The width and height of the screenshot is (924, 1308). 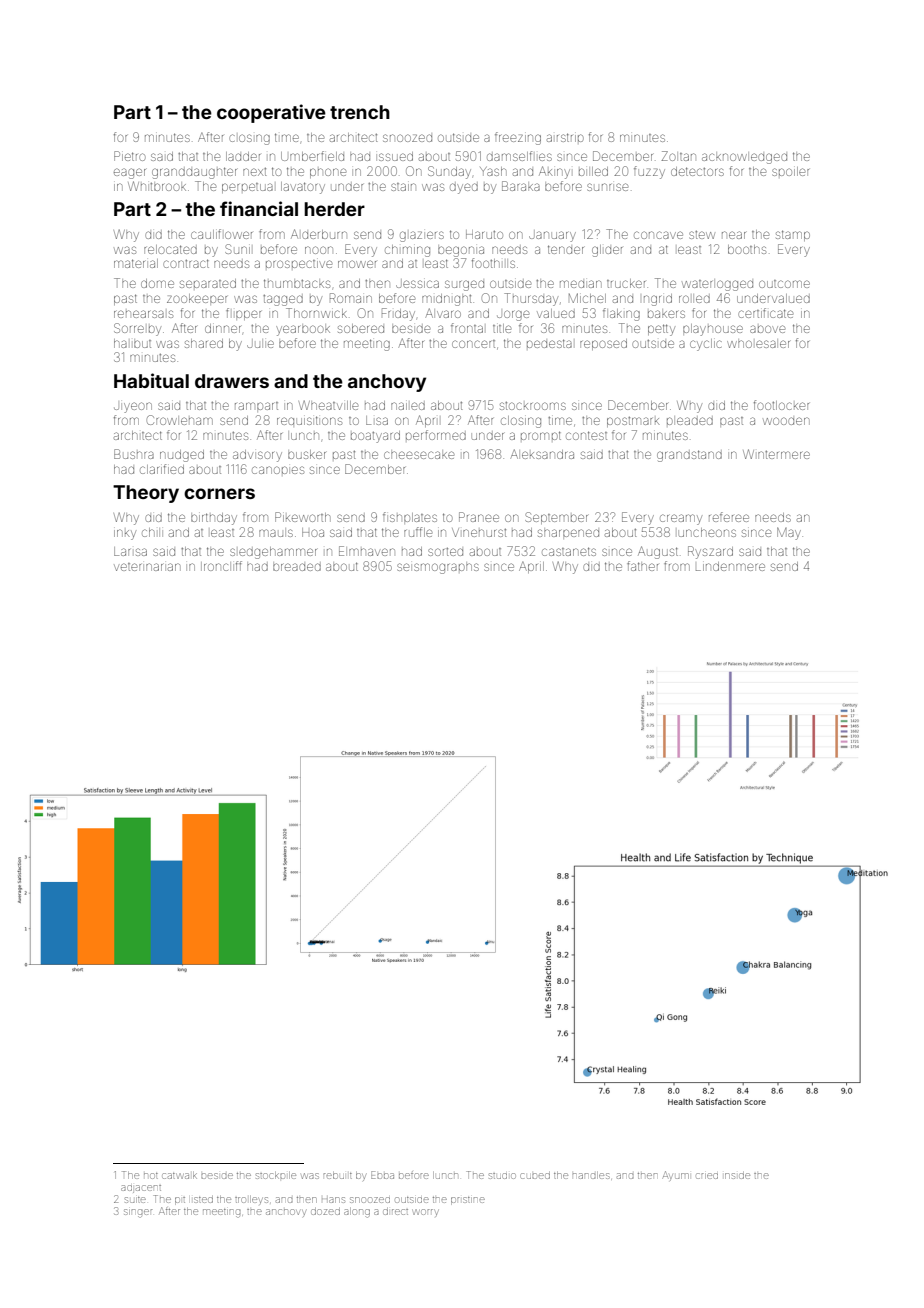 What do you see at coordinates (542, 454) in the screenshot?
I see `Aleksandra` at bounding box center [542, 454].
